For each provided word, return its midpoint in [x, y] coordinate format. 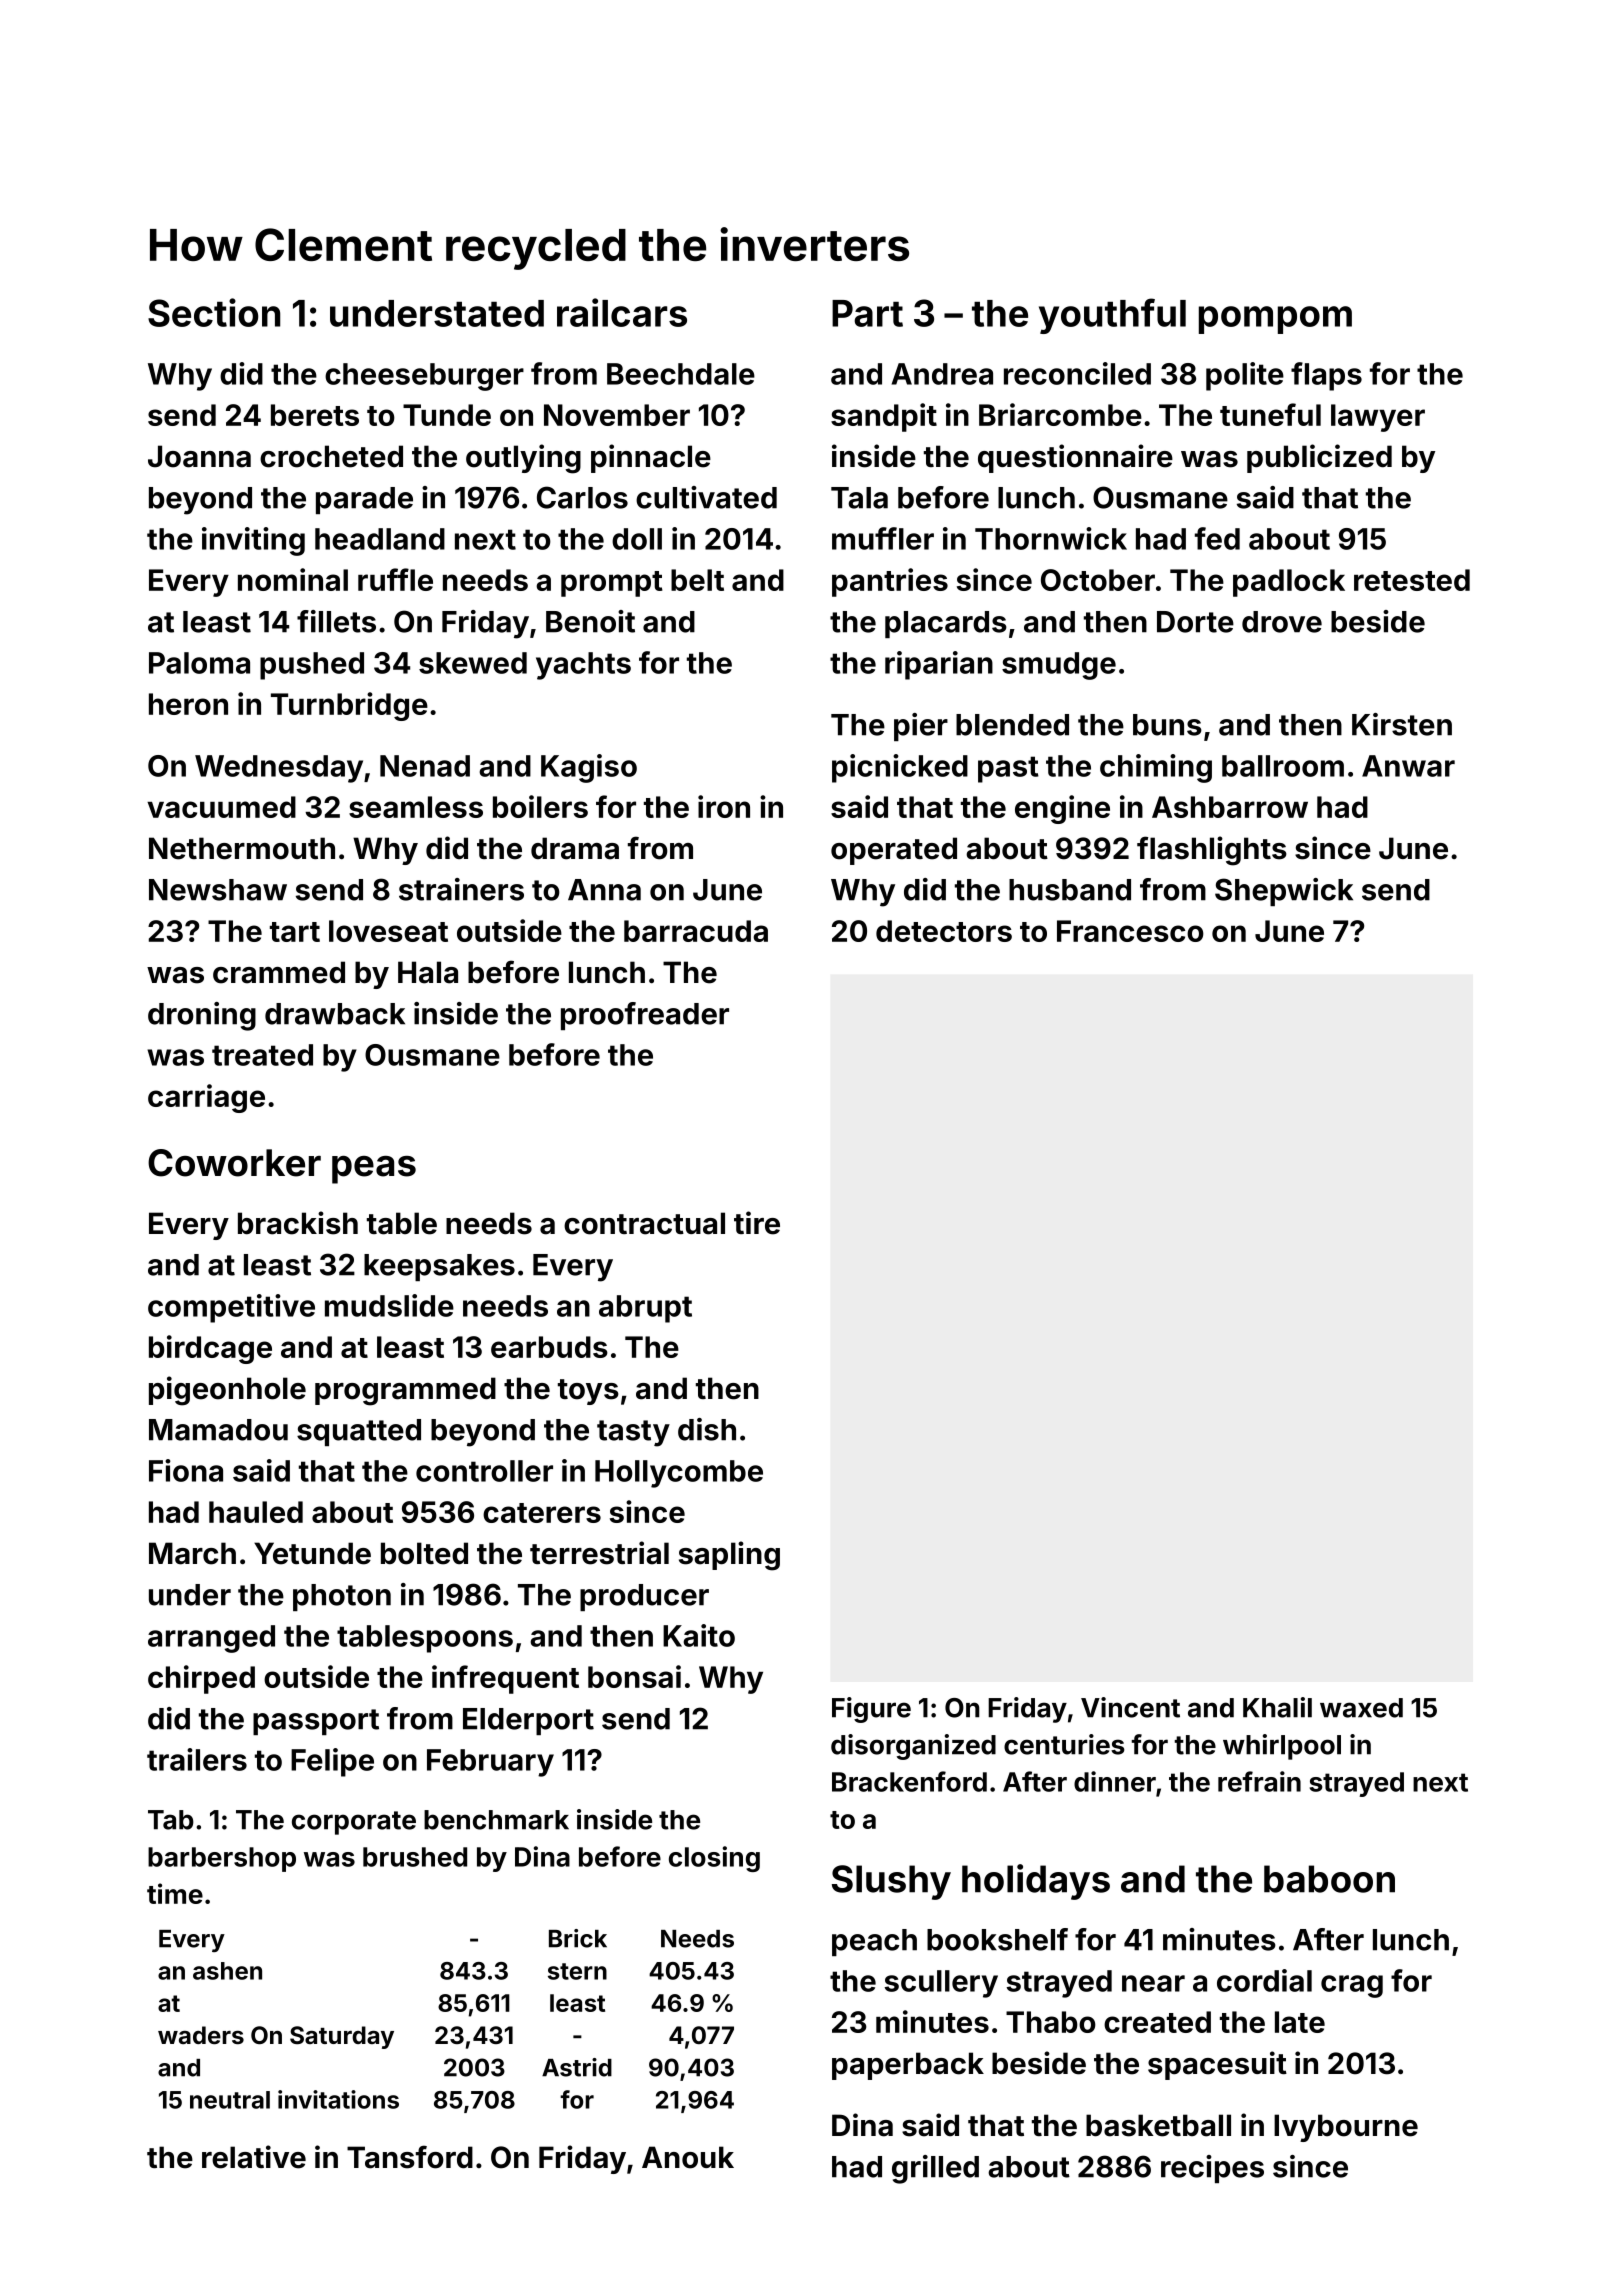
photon [342, 1597]
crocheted [331, 456]
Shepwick [1284, 892]
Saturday [342, 2037]
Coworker [234, 1163]
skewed [473, 663]
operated [894, 851]
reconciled [1077, 373]
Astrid [577, 2067]
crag [1352, 1986]
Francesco [1130, 931]
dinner [1115, 1781]
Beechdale [681, 374]
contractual [644, 1223]
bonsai [634, 1676]
